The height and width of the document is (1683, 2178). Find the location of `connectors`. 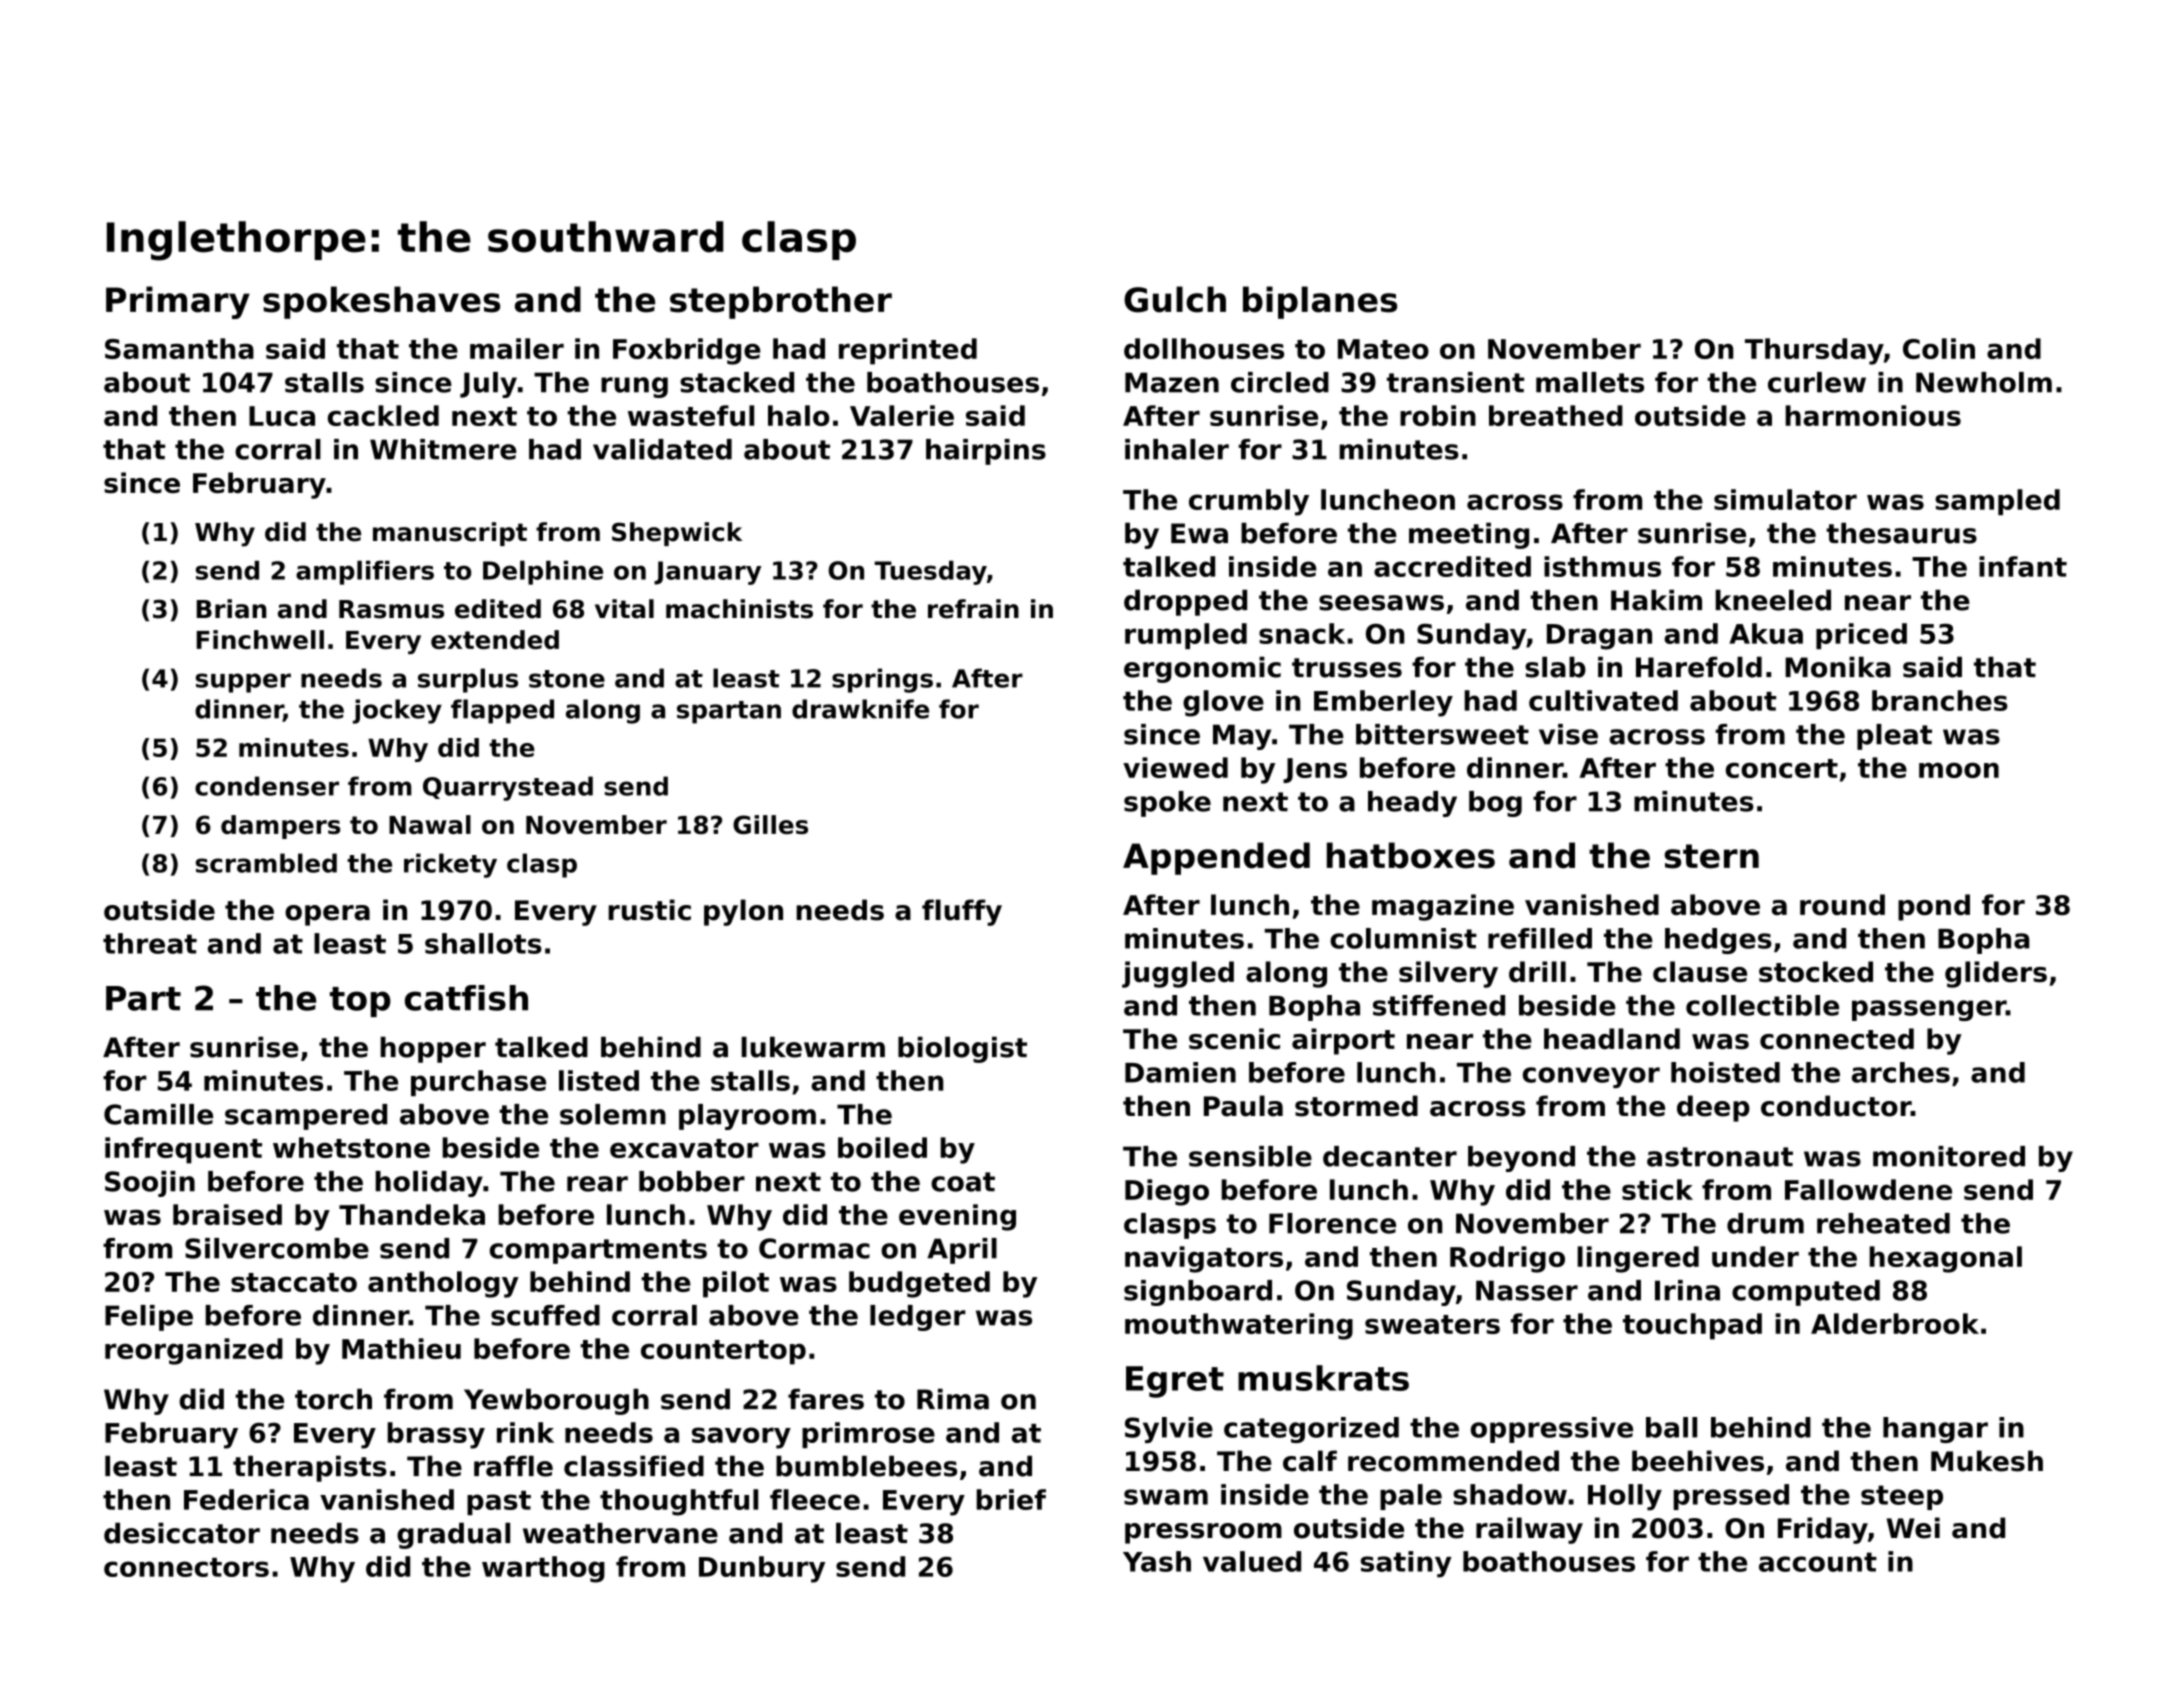

connectors is located at coordinates (186, 1567).
